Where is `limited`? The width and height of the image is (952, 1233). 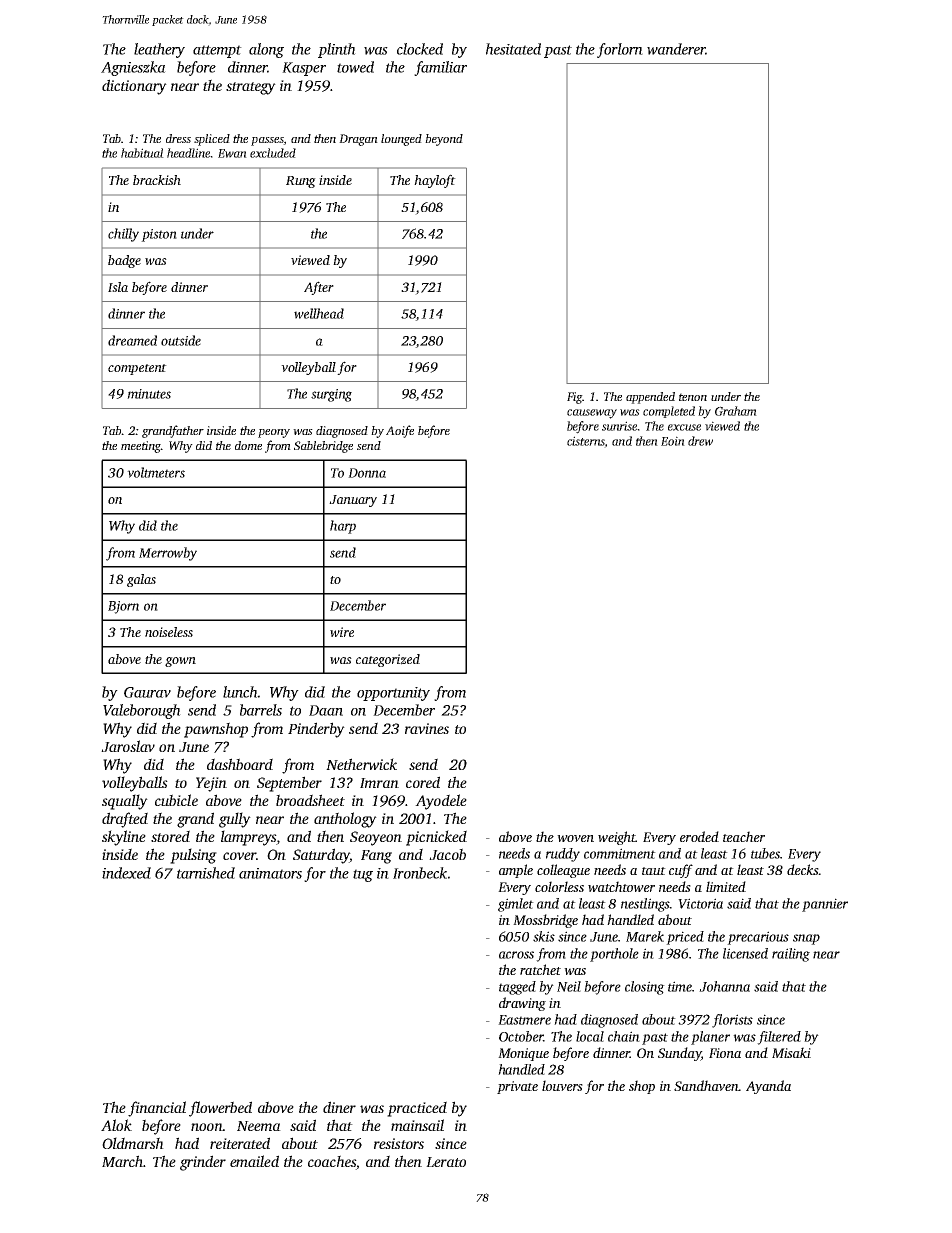 limited is located at coordinates (726, 886).
